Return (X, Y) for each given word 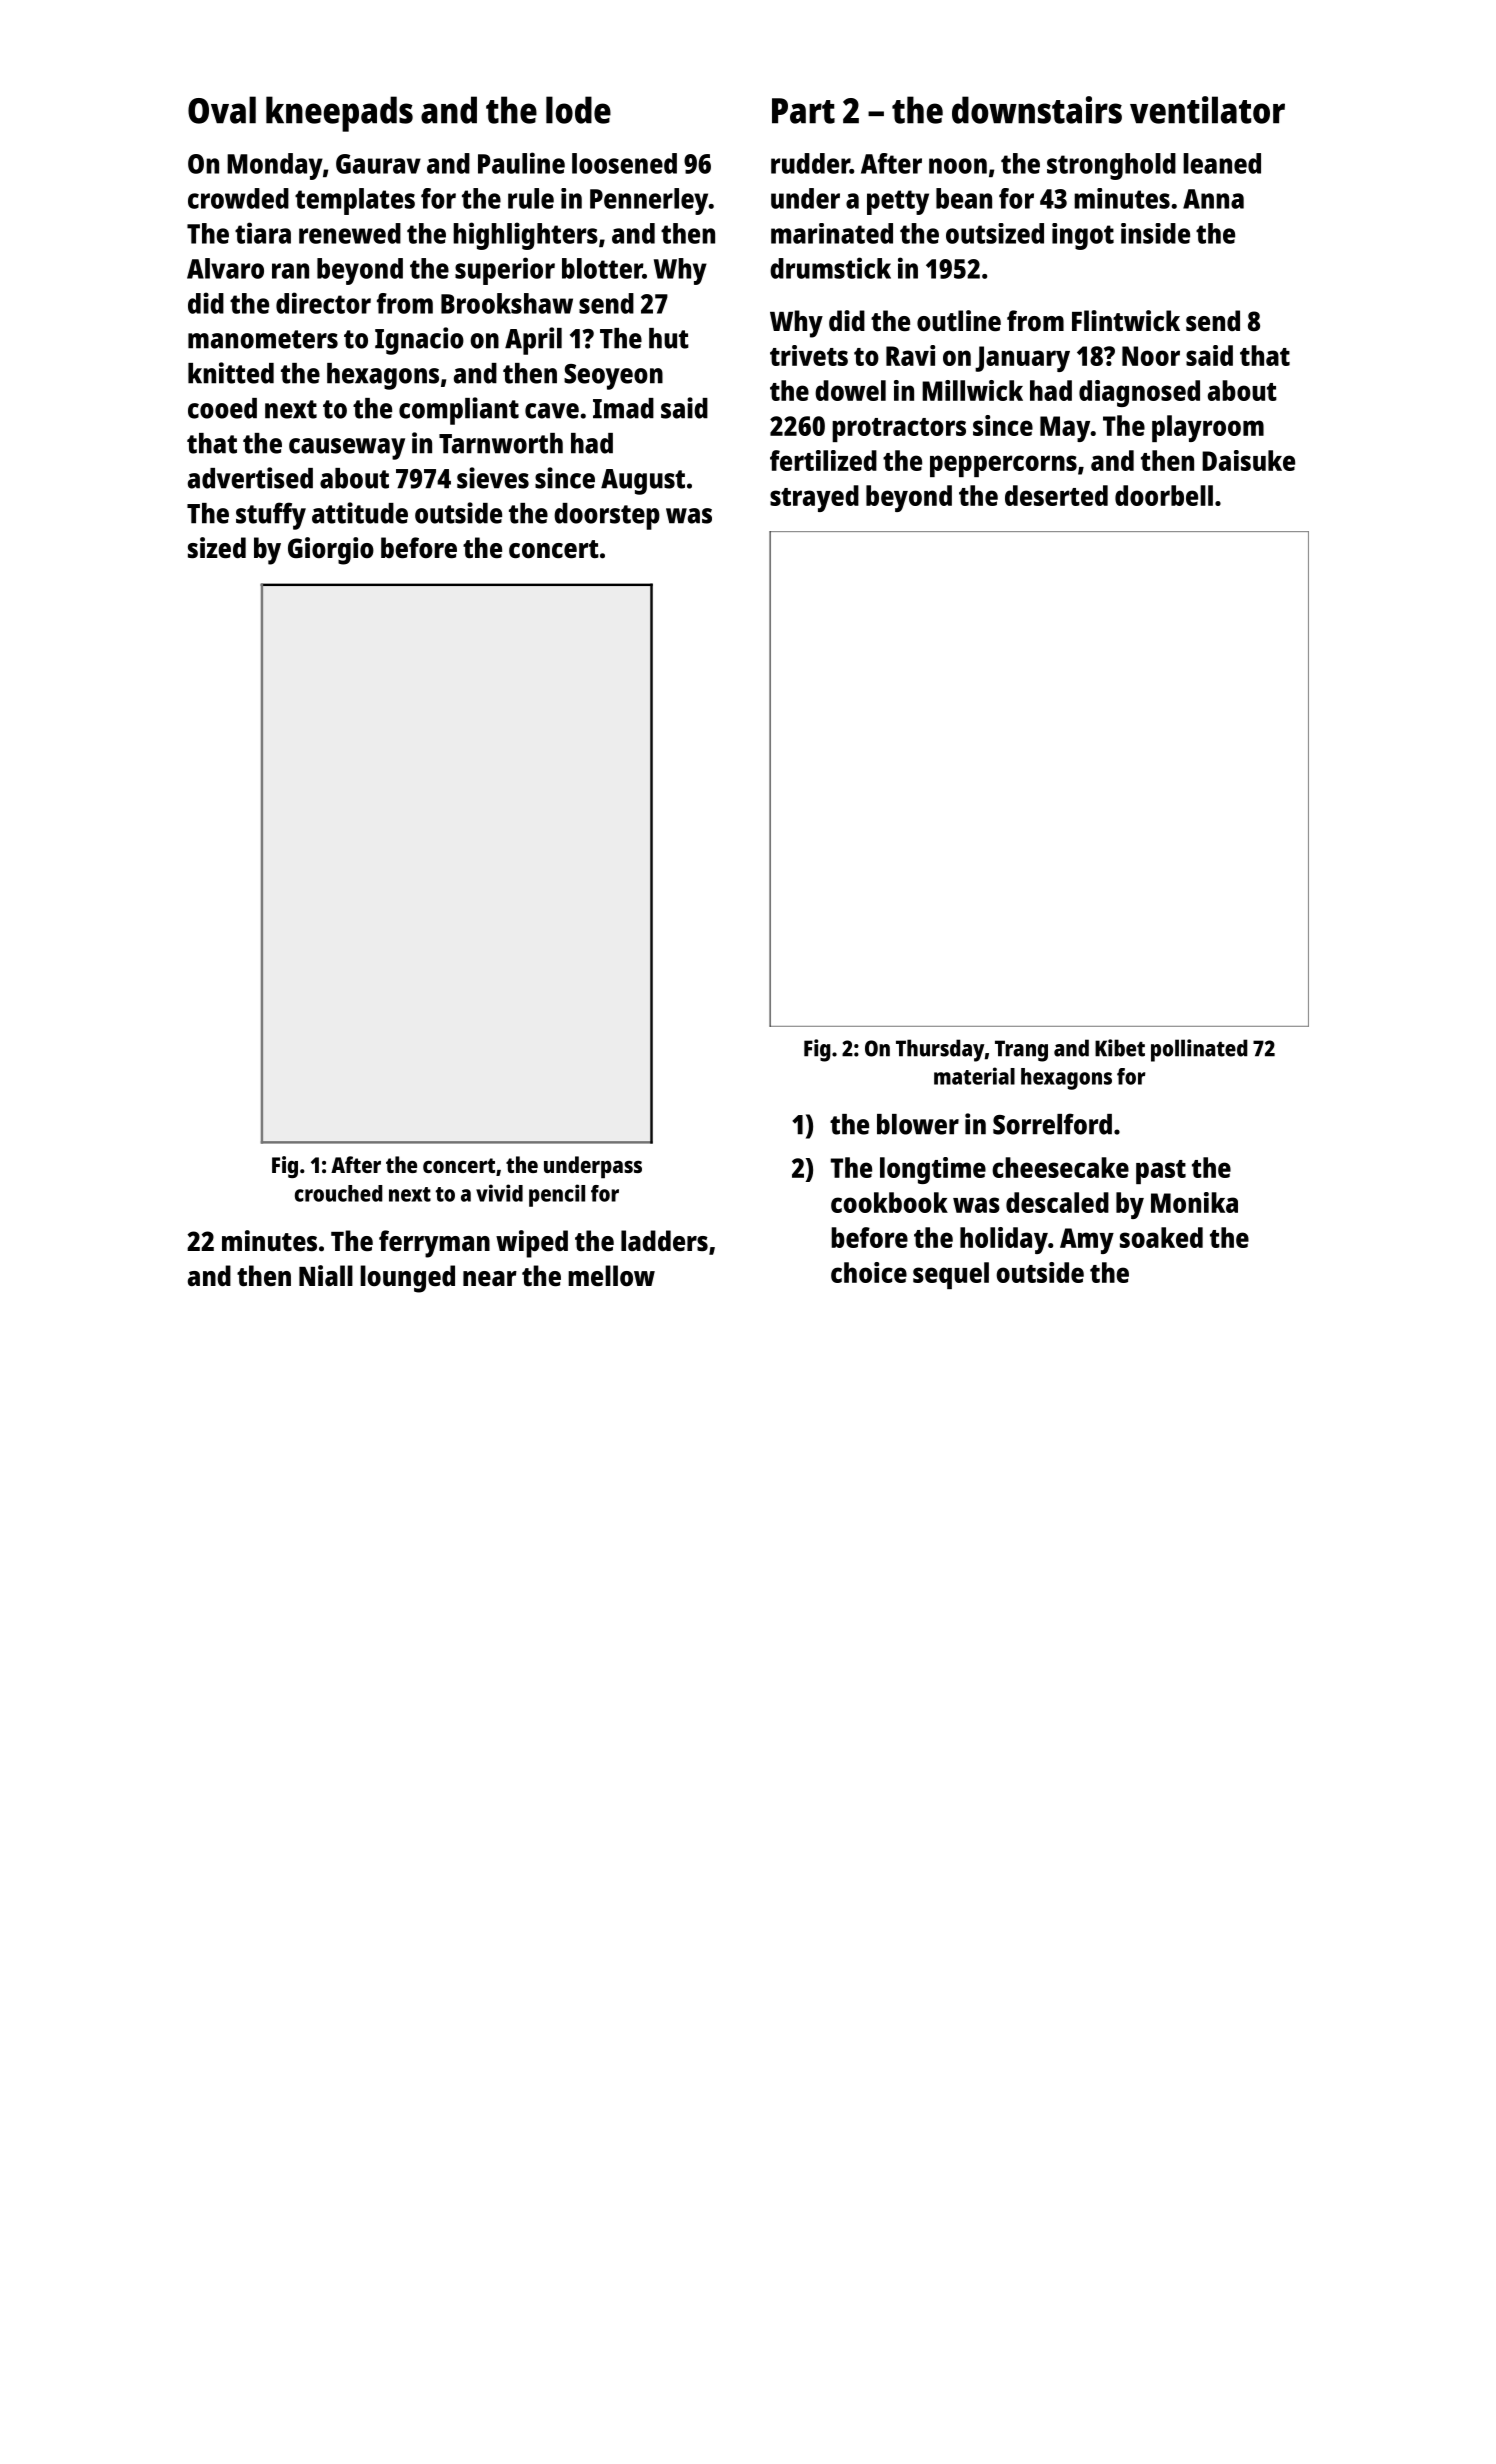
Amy (1087, 1241)
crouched (339, 1193)
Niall (326, 1275)
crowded (238, 198)
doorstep (607, 516)
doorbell (1164, 495)
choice (869, 1272)
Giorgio (331, 551)
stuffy (271, 516)
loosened (624, 163)
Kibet (1120, 1048)
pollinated (1199, 1050)
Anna (1213, 199)
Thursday (940, 1050)
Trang (1021, 1051)
